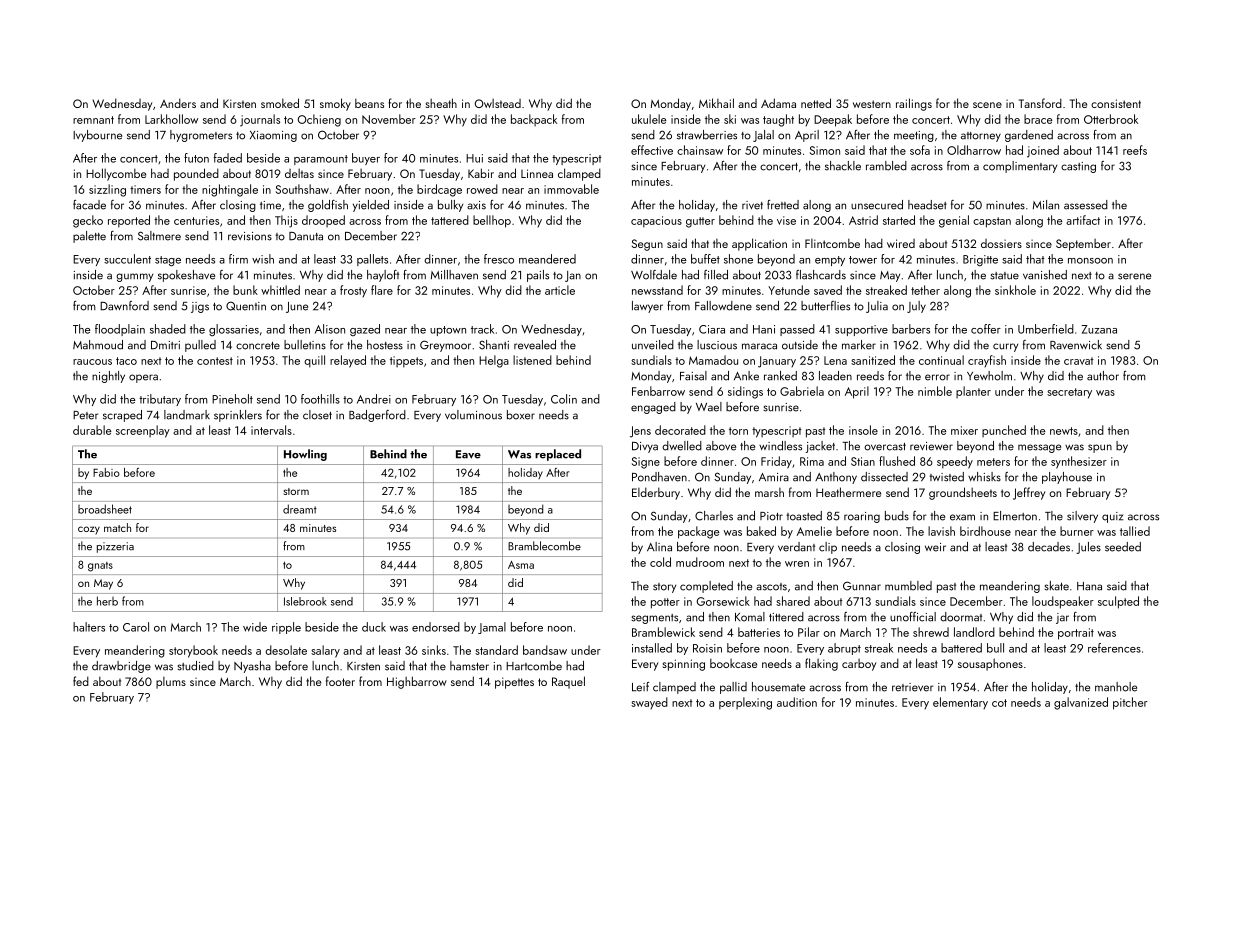  Describe the element at coordinates (1135, 150) in the screenshot. I see `reefs` at that location.
